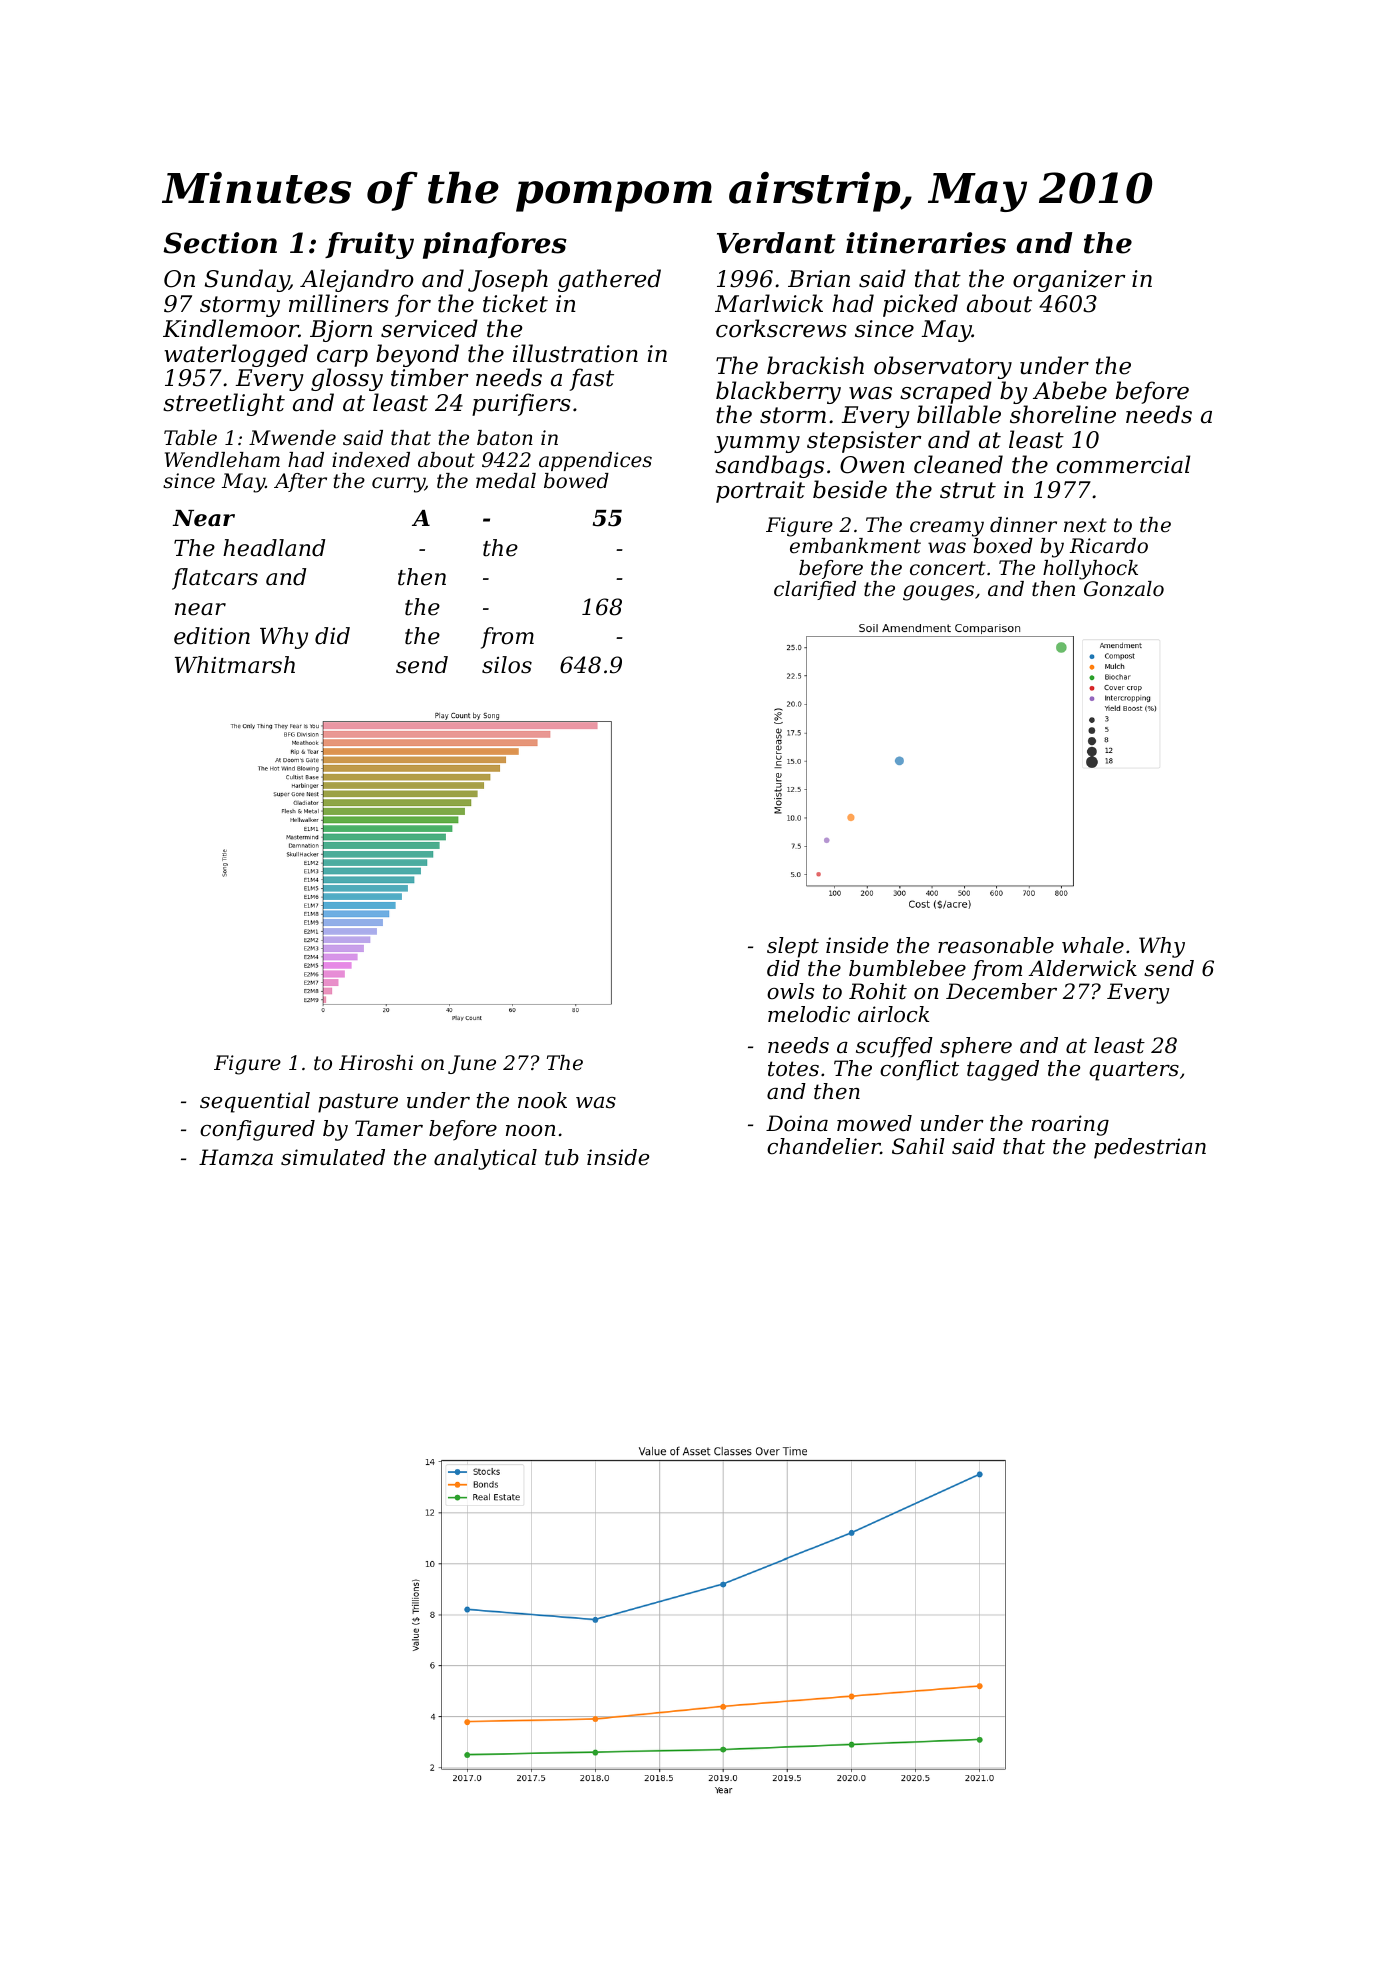  I want to click on appendices, so click(595, 461).
